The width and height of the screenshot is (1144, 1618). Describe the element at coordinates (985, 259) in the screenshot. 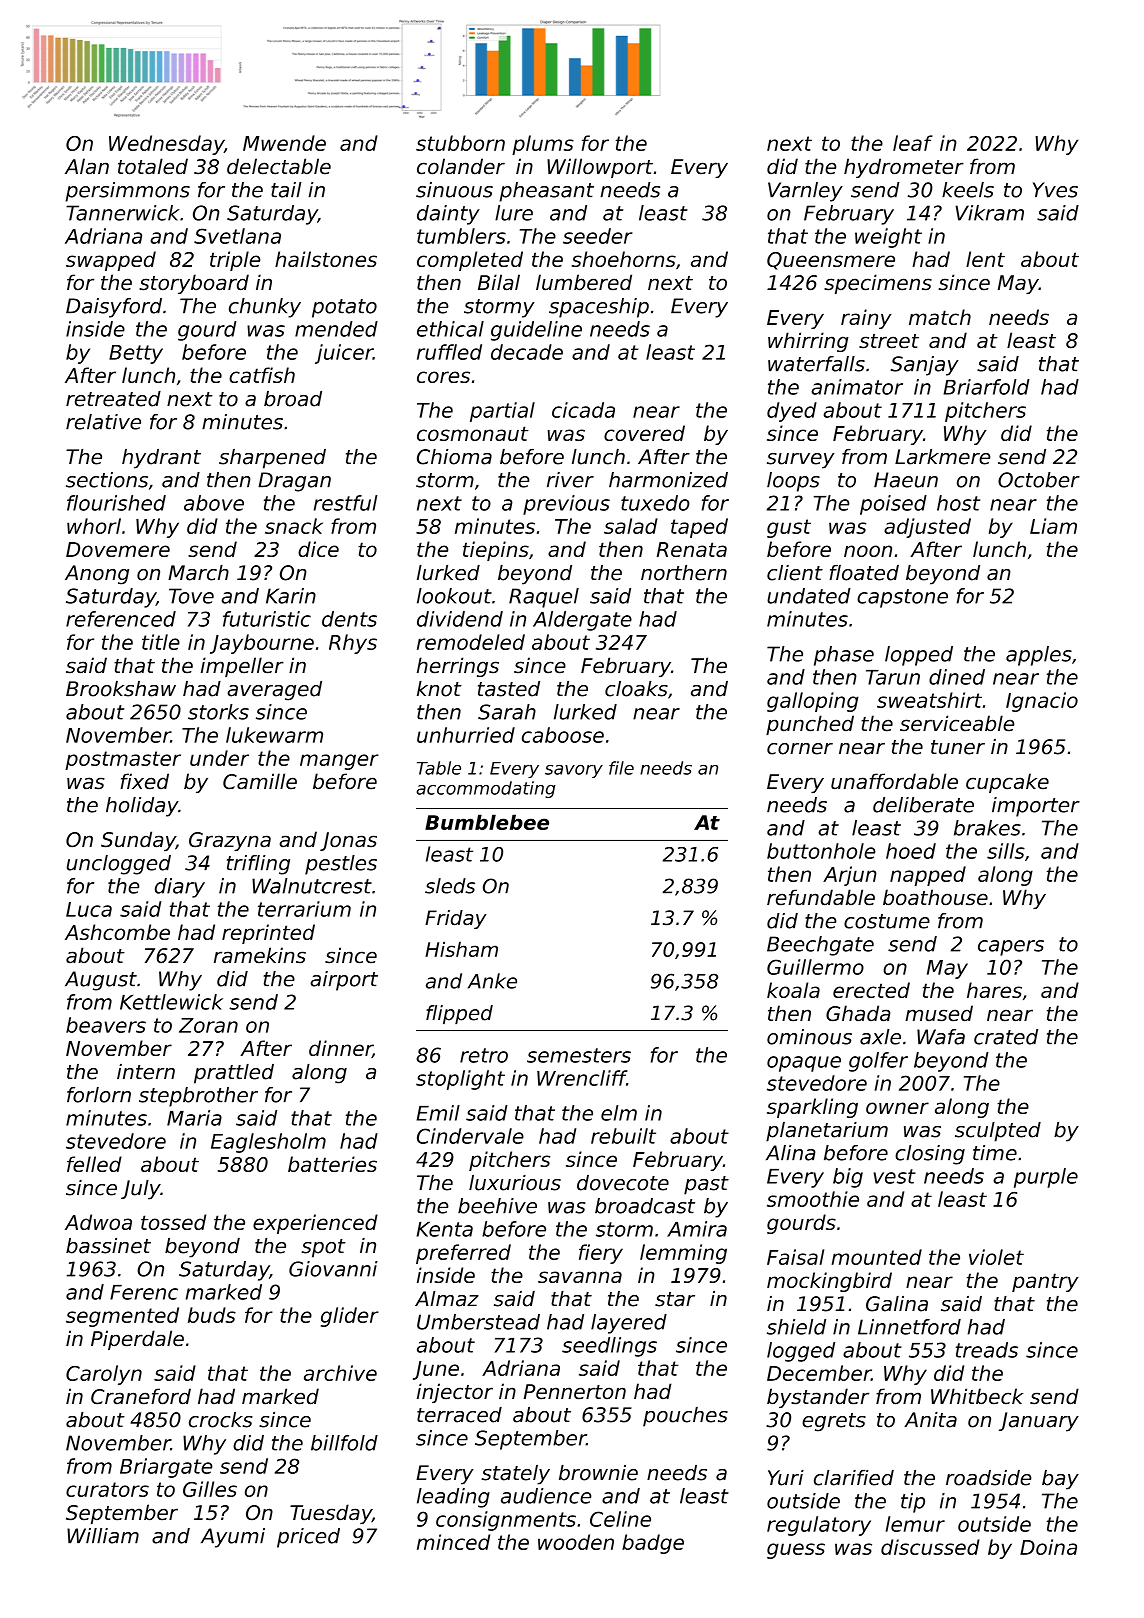

I see `lent` at that location.
